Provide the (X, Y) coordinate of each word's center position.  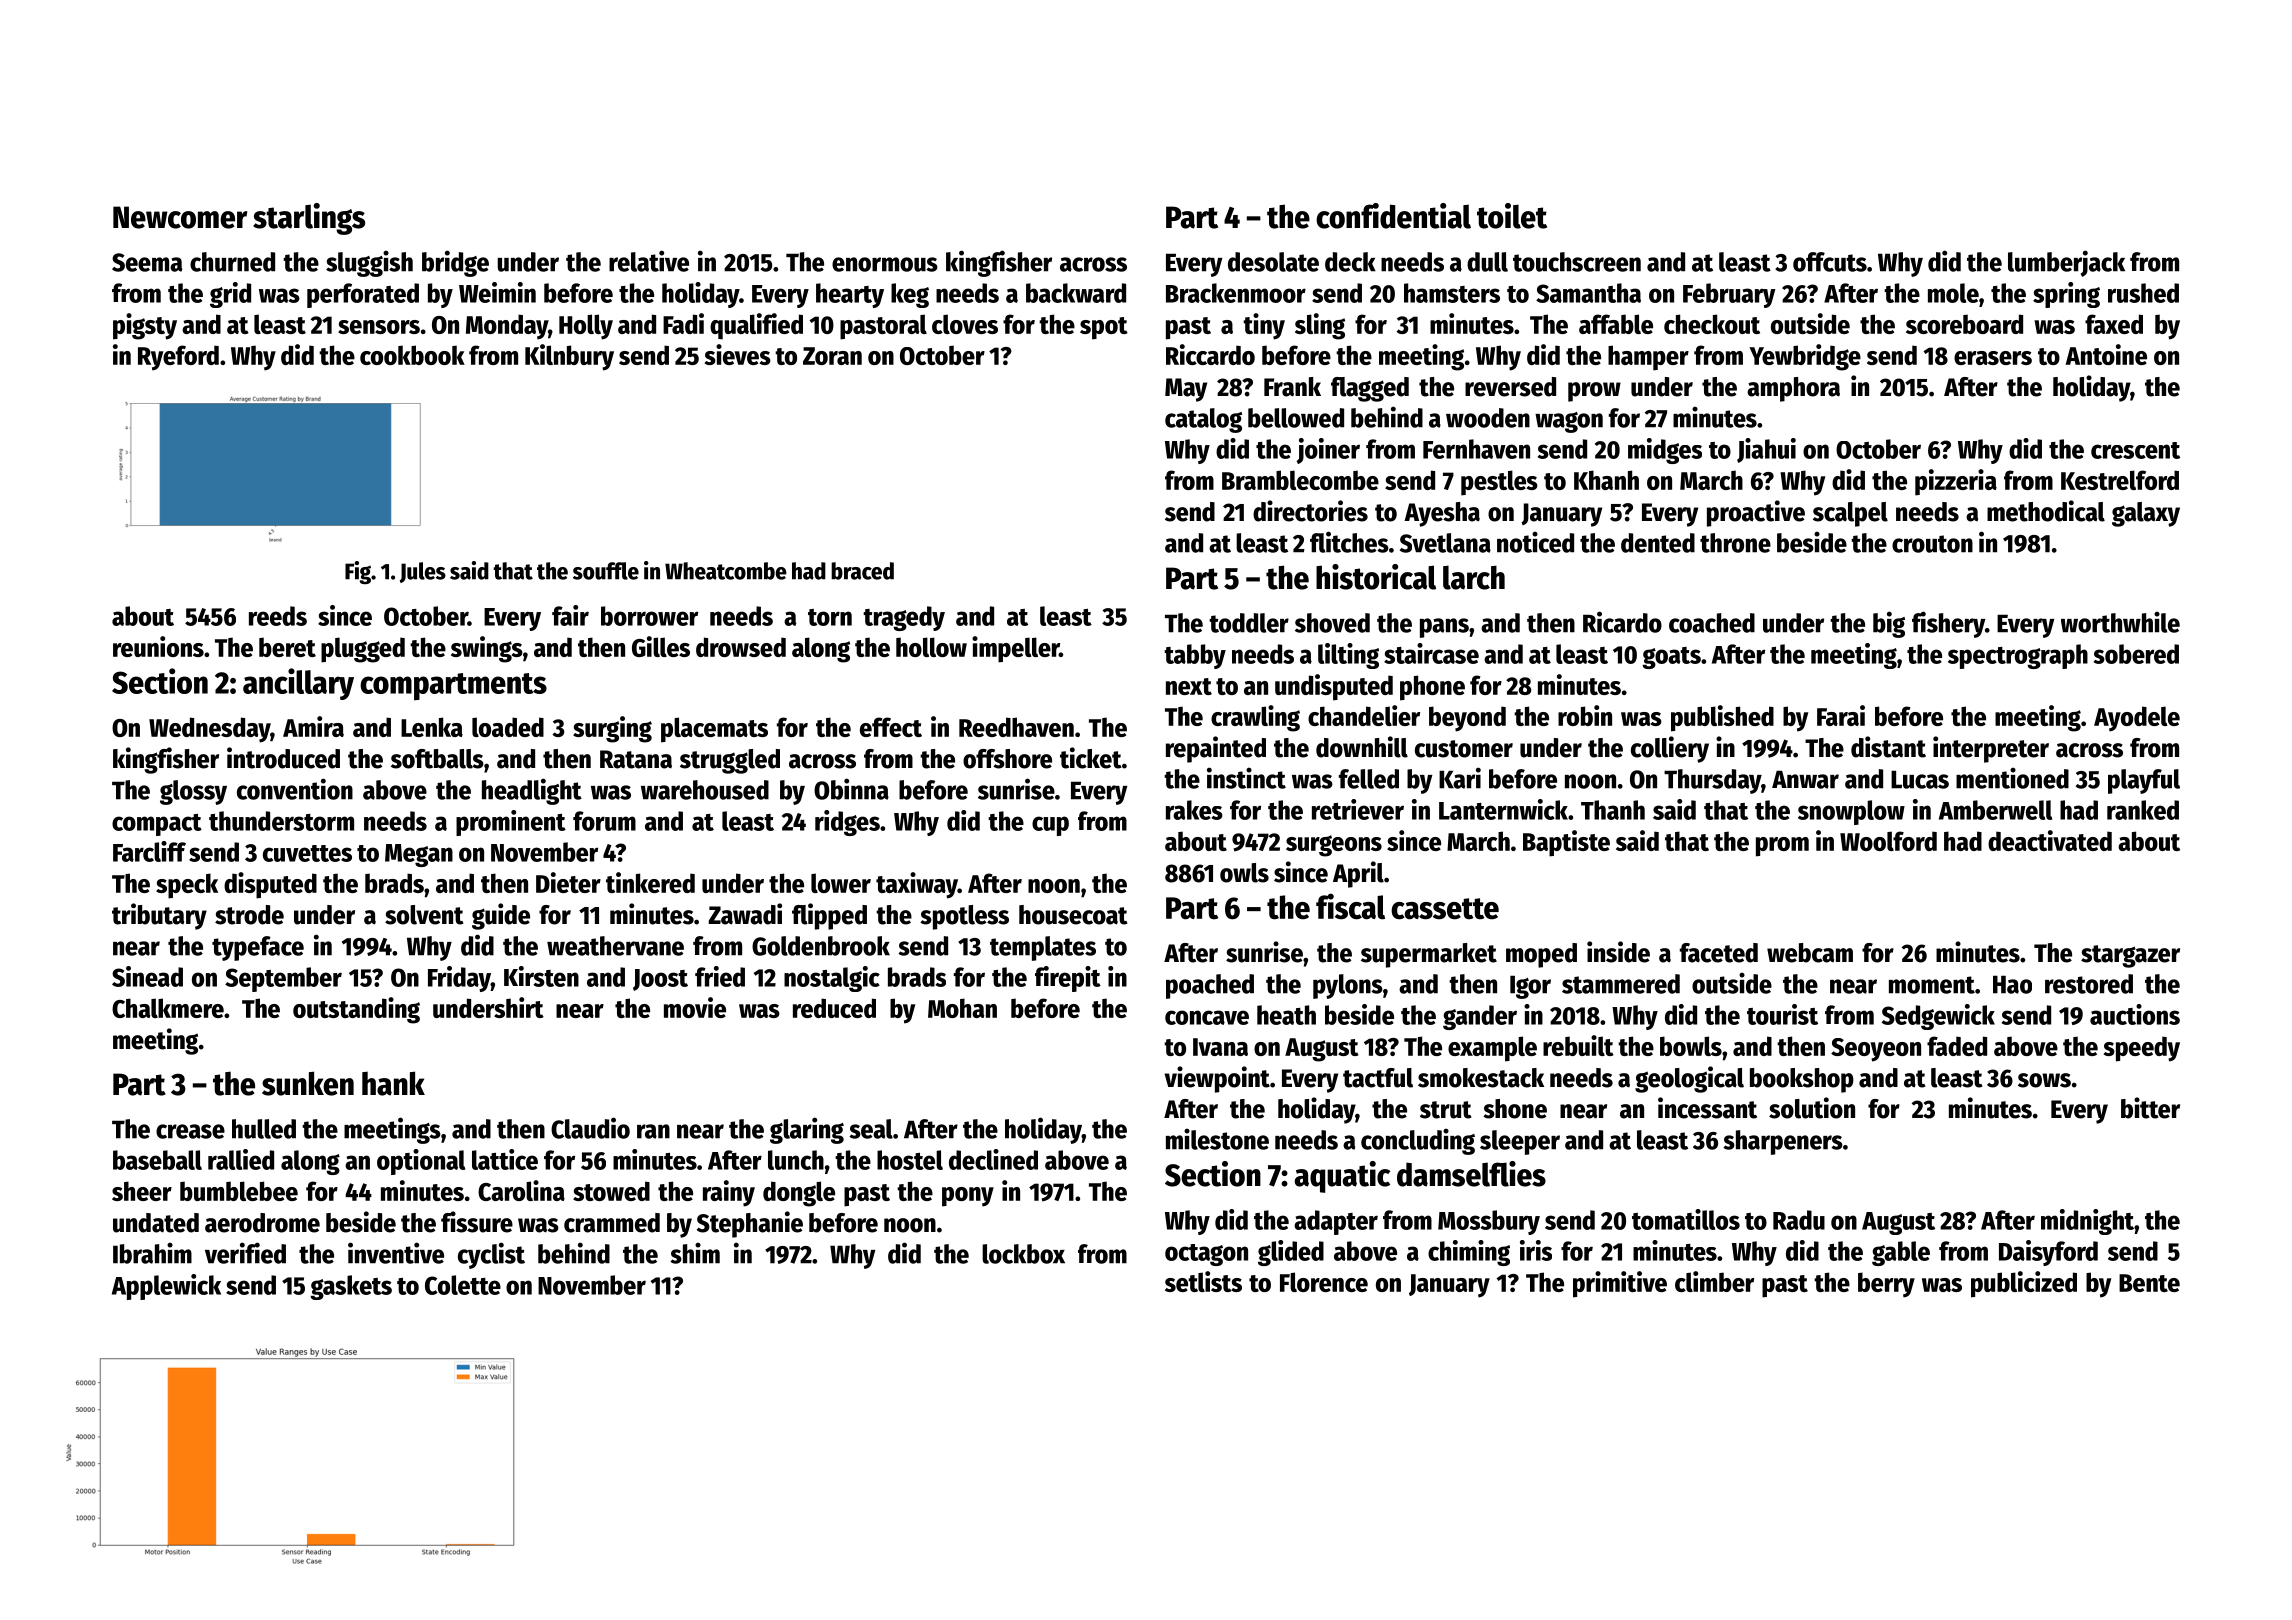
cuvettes (307, 853)
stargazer (2130, 956)
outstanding (356, 1010)
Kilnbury (569, 357)
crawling (1255, 718)
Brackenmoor (1236, 293)
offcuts (1830, 262)
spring (2066, 295)
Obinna (851, 789)
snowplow (1851, 812)
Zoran (832, 356)
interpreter (1991, 749)
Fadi (683, 323)
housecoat (1073, 915)
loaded (508, 727)
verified (245, 1253)
